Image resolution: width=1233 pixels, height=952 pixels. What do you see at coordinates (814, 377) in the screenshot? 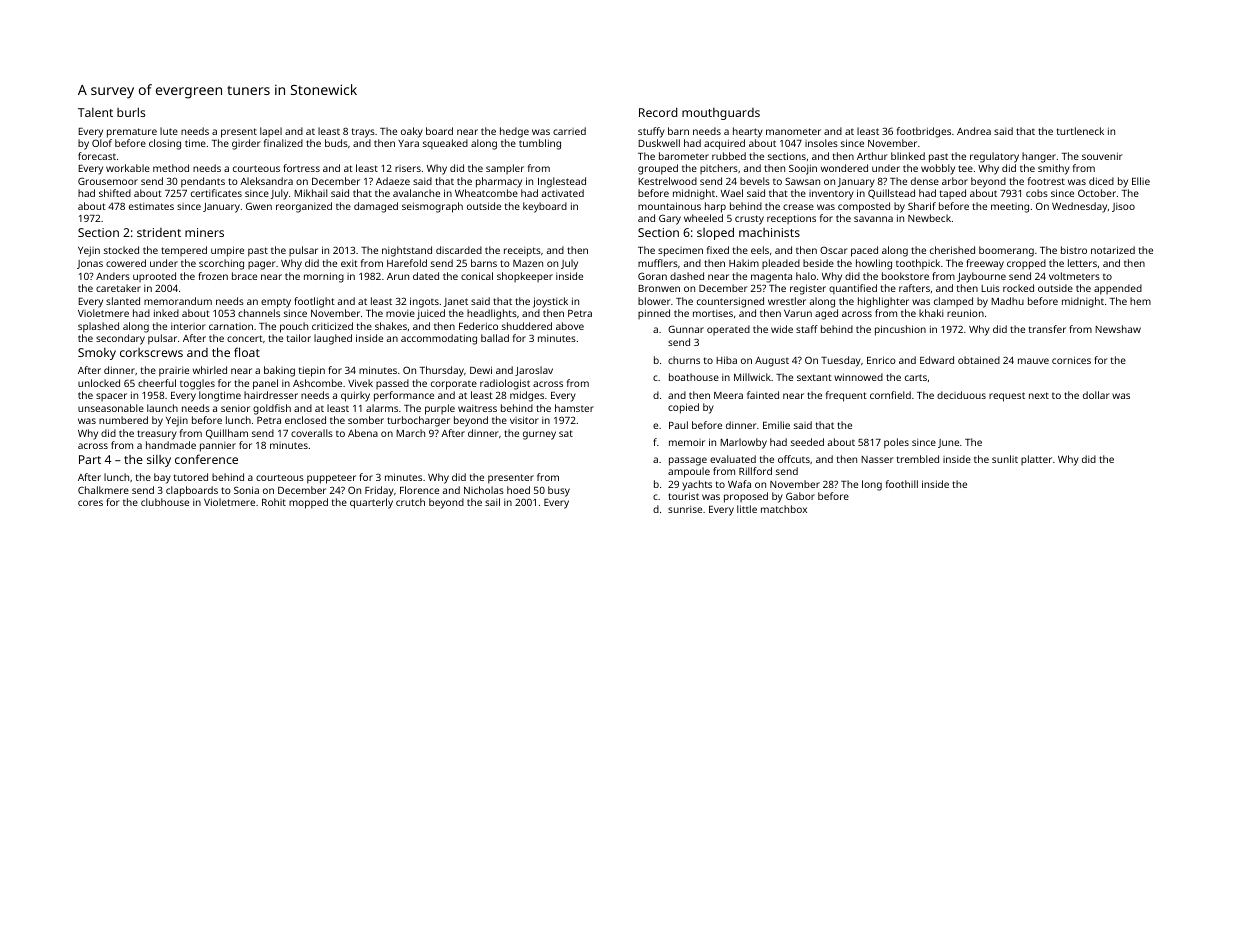
I see `sextant` at bounding box center [814, 377].
